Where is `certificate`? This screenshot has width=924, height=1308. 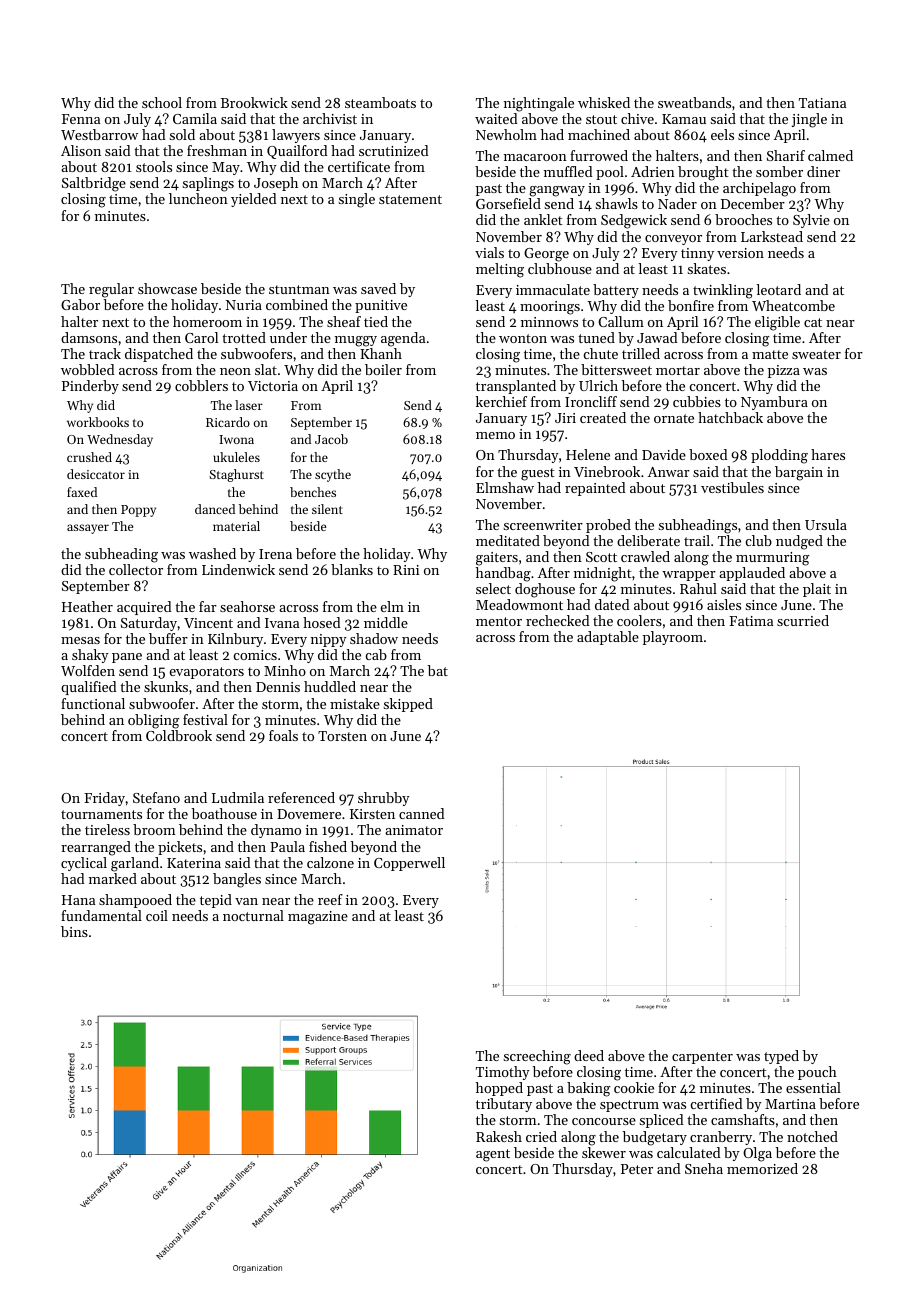 certificate is located at coordinates (359, 166).
